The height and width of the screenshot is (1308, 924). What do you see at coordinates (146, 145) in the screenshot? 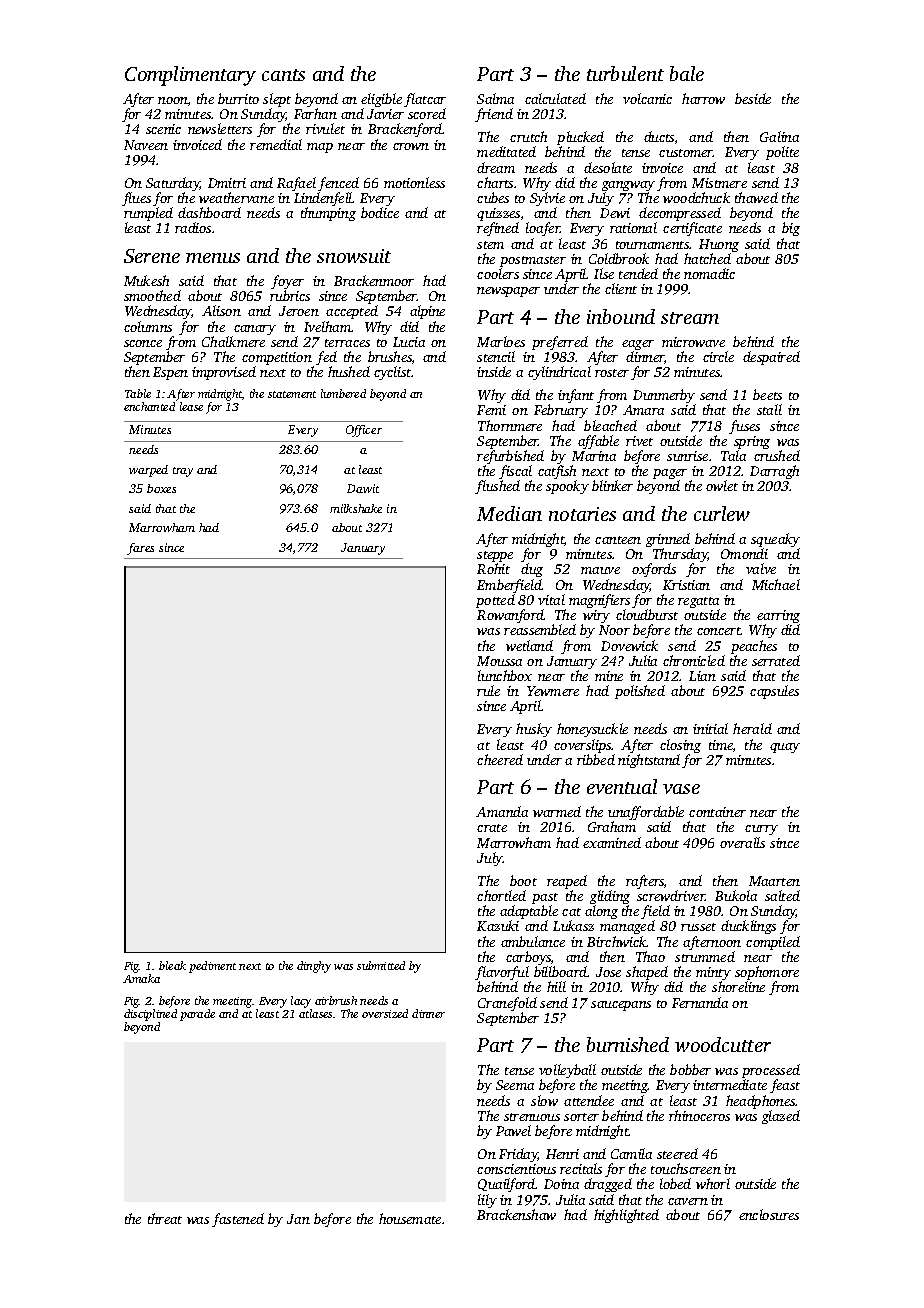
I see `Naveen` at bounding box center [146, 145].
